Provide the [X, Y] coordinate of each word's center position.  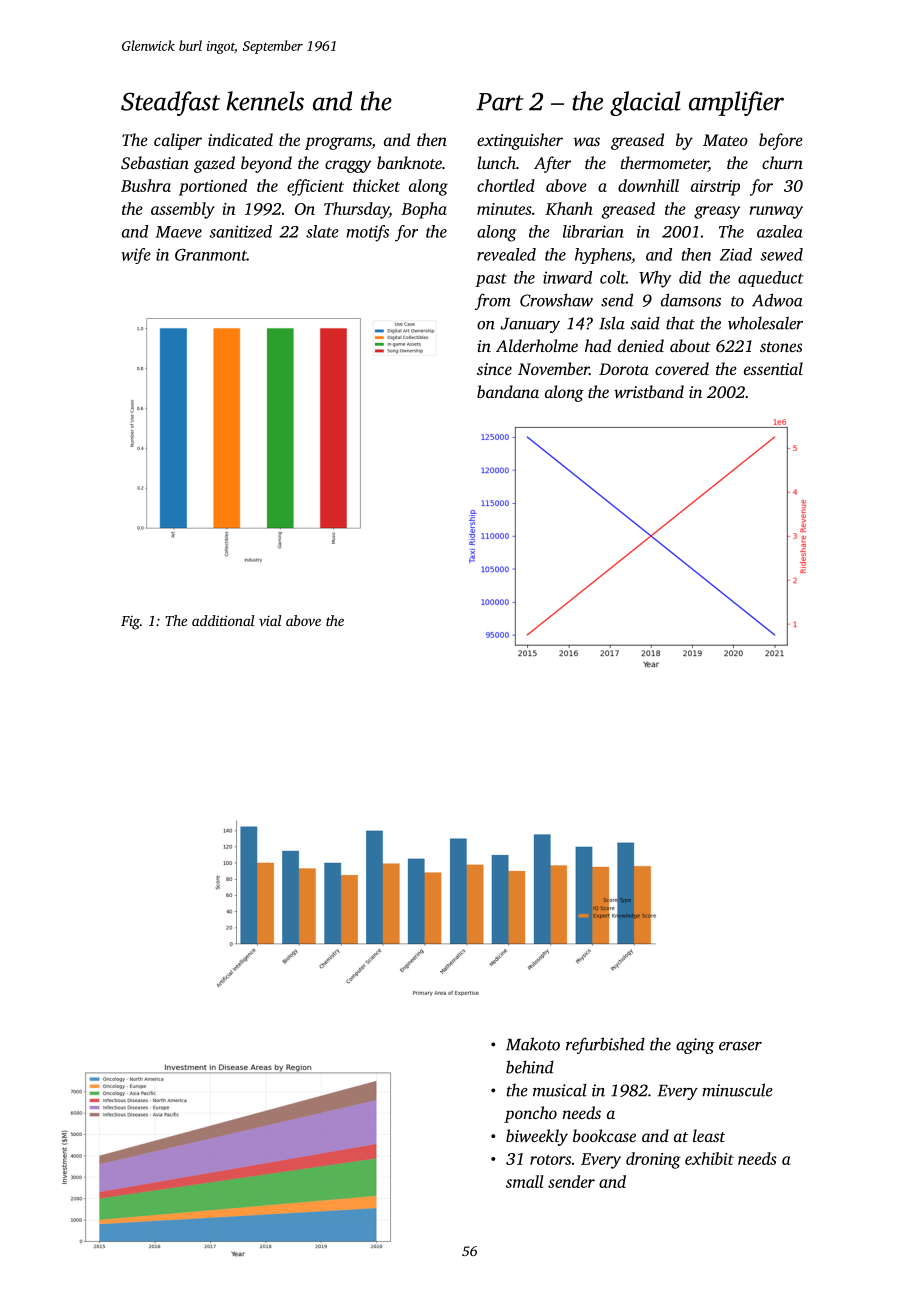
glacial [645, 103]
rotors [550, 1160]
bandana [508, 391]
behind [530, 1067]
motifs [368, 233]
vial [270, 620]
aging [695, 1046]
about [690, 345]
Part [500, 102]
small [525, 1181]
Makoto [533, 1044]
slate [322, 231]
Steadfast [170, 103]
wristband [649, 391]
